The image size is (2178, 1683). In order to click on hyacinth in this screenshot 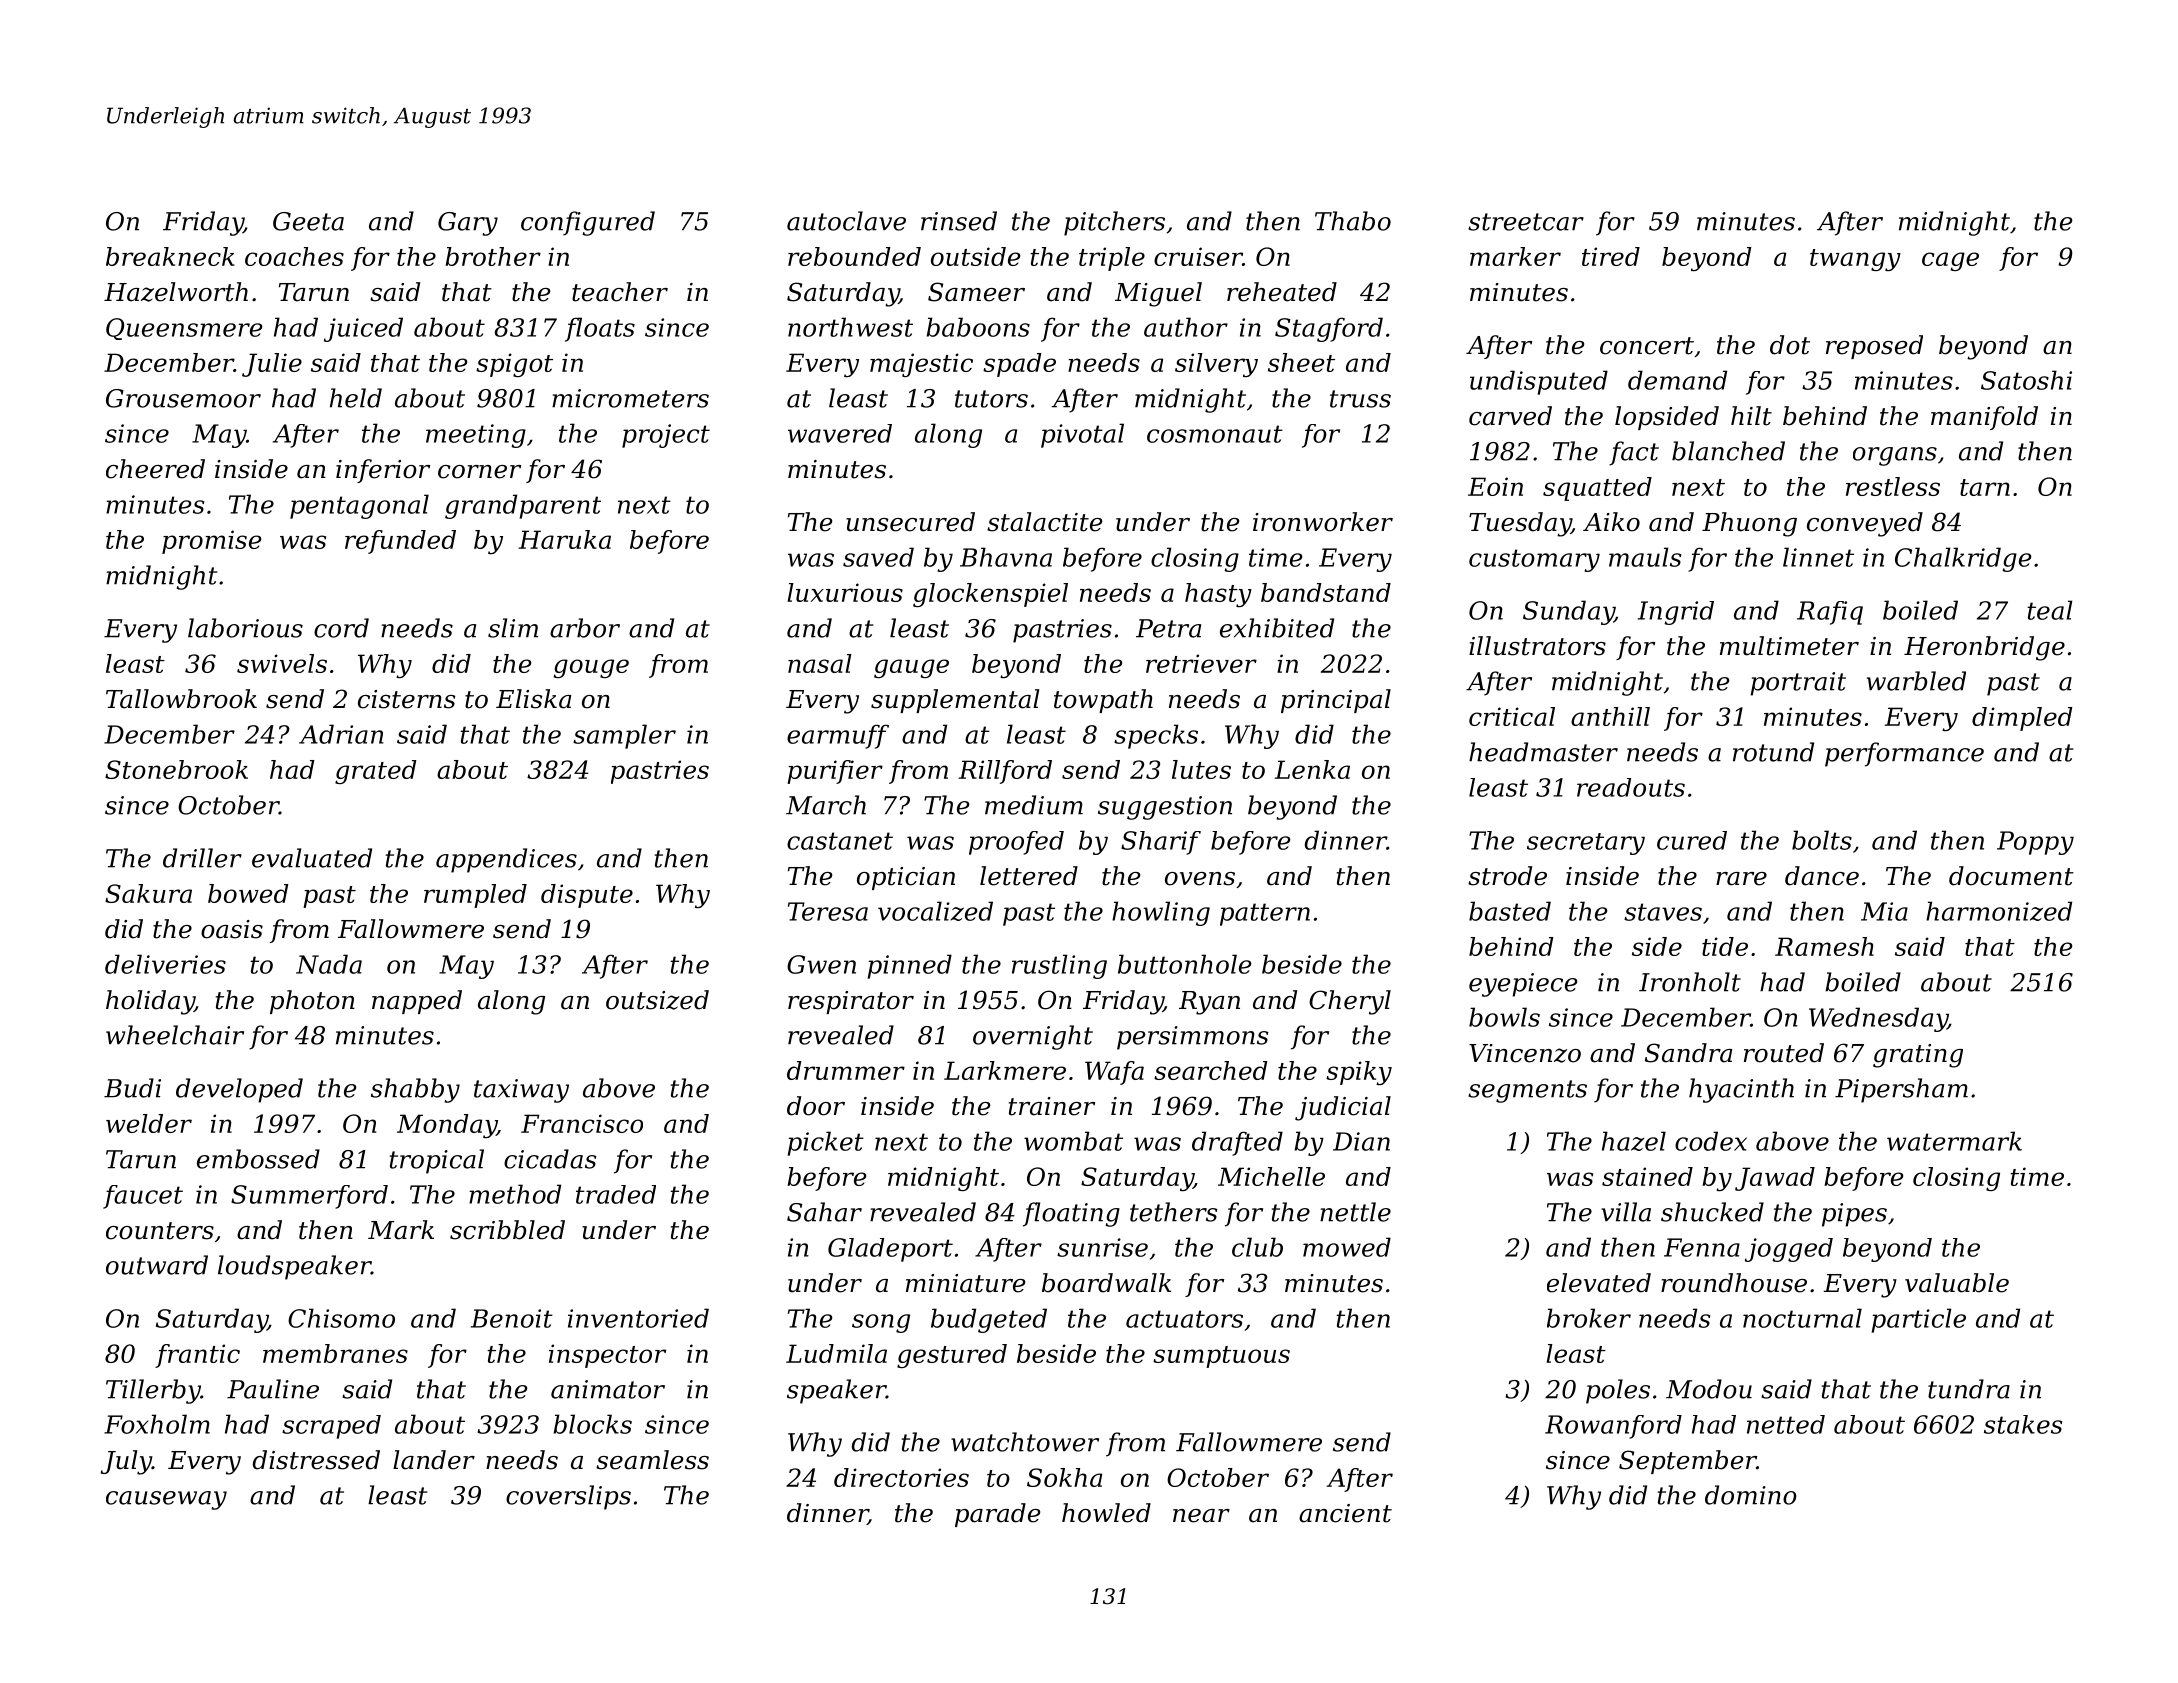, I will do `click(1741, 1090)`.
